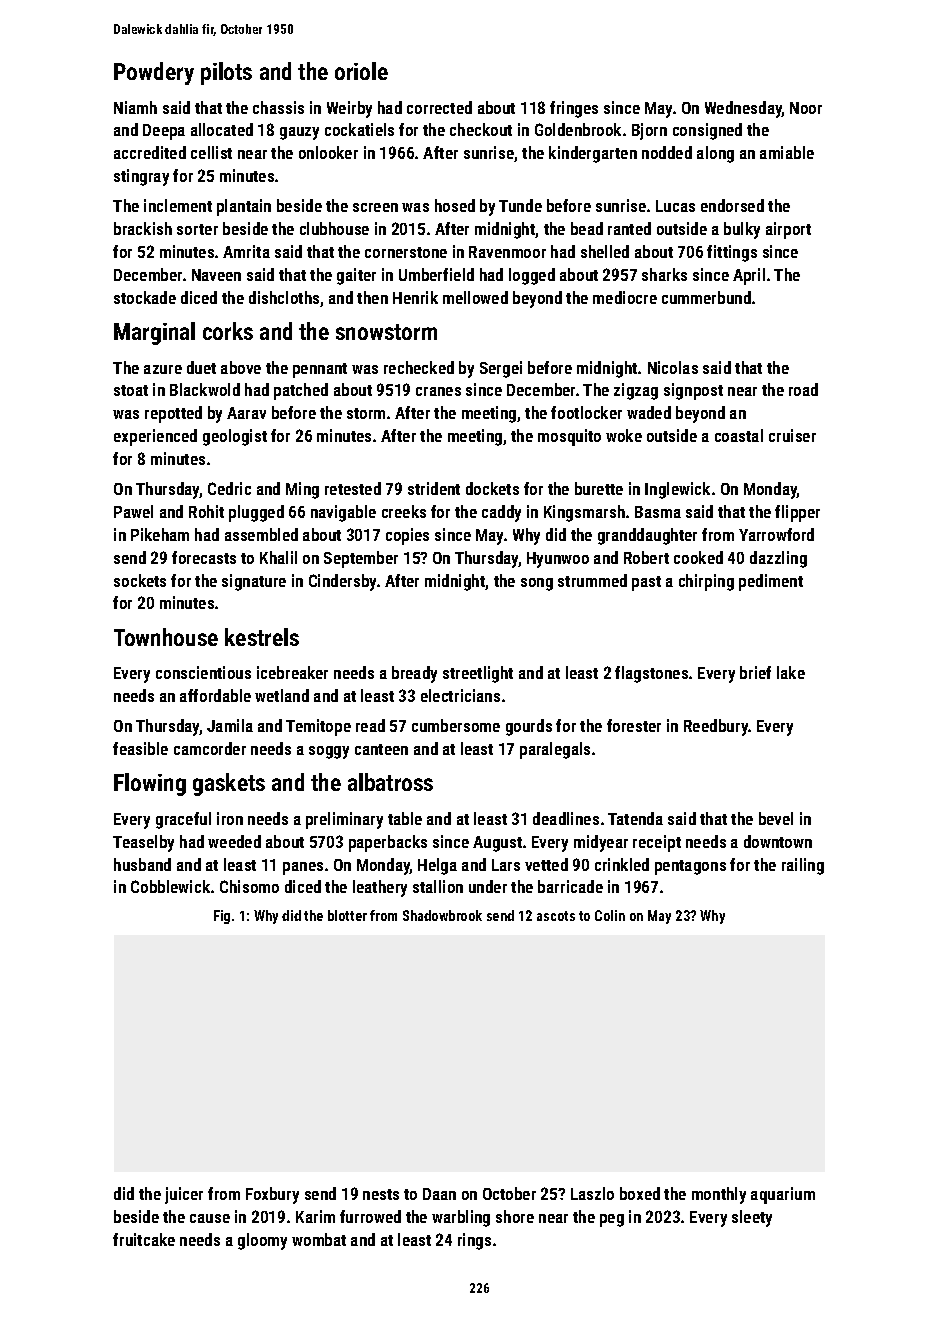 This screenshot has width=939, height=1333. Describe the element at coordinates (272, 1195) in the screenshot. I see `Foxbury` at that location.
